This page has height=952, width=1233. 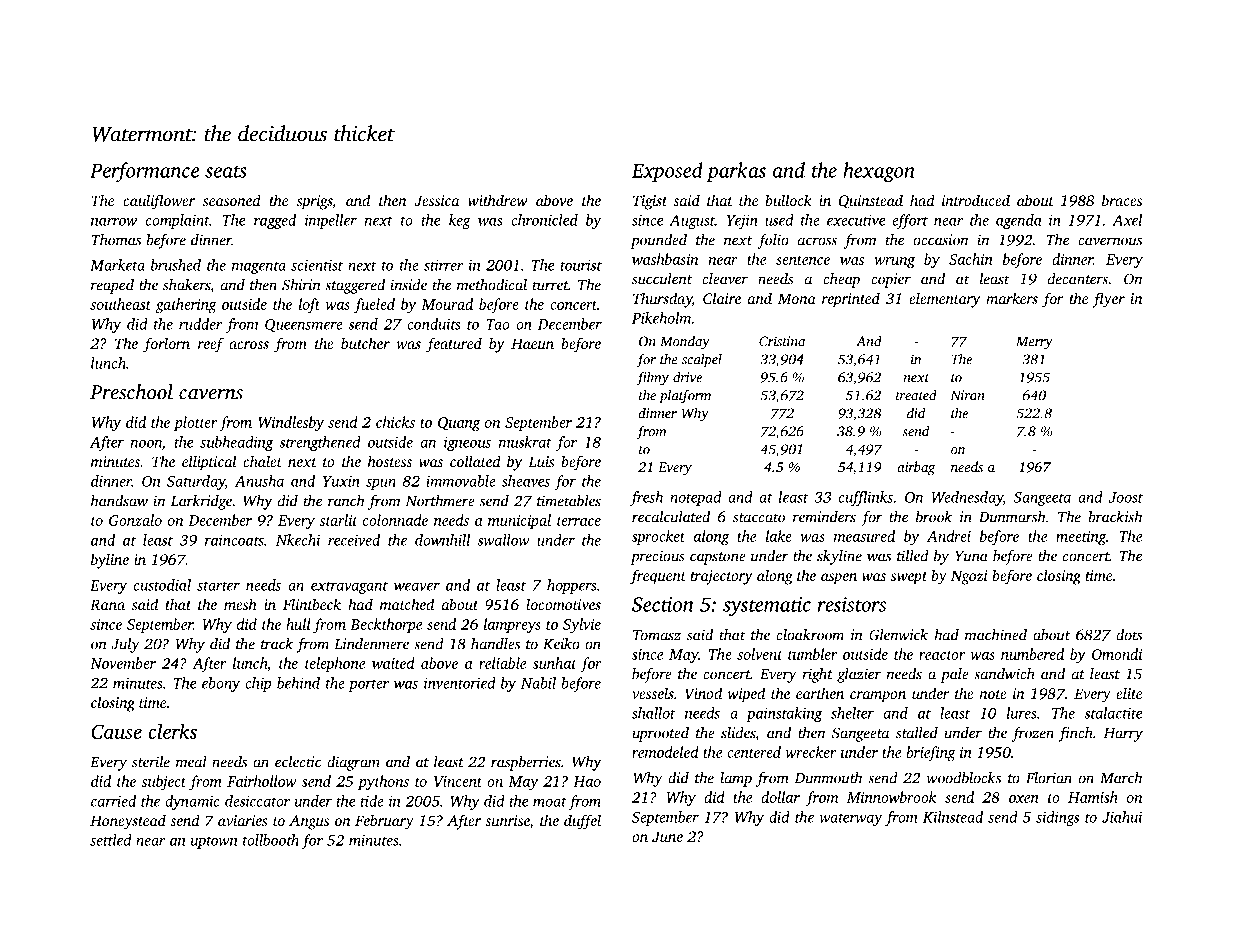 I want to click on June, so click(x=667, y=836).
